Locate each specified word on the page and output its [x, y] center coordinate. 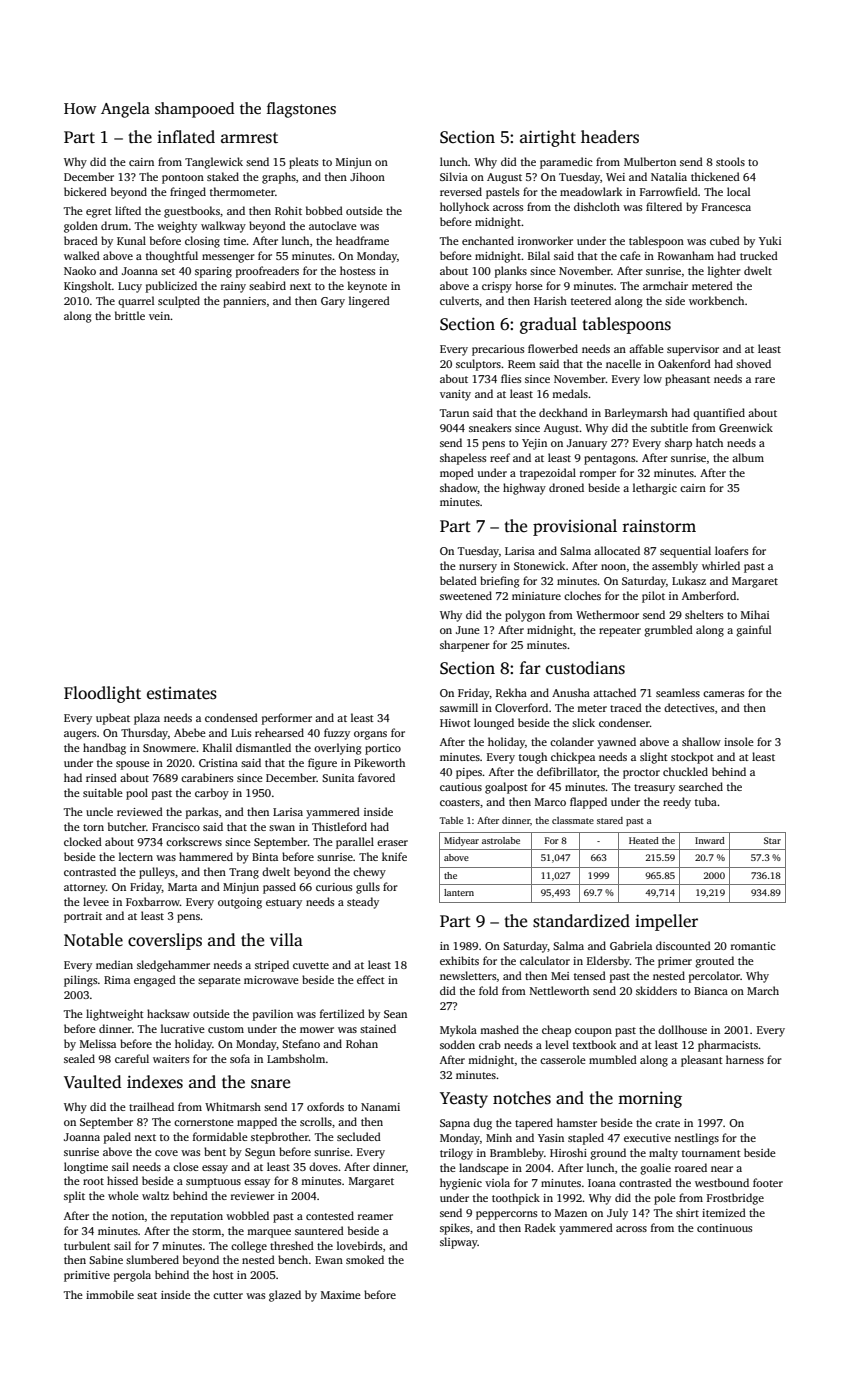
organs [370, 735]
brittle [130, 315]
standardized [581, 921]
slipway [459, 1243]
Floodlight [102, 694]
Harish [550, 300]
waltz [155, 1195]
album [748, 457]
